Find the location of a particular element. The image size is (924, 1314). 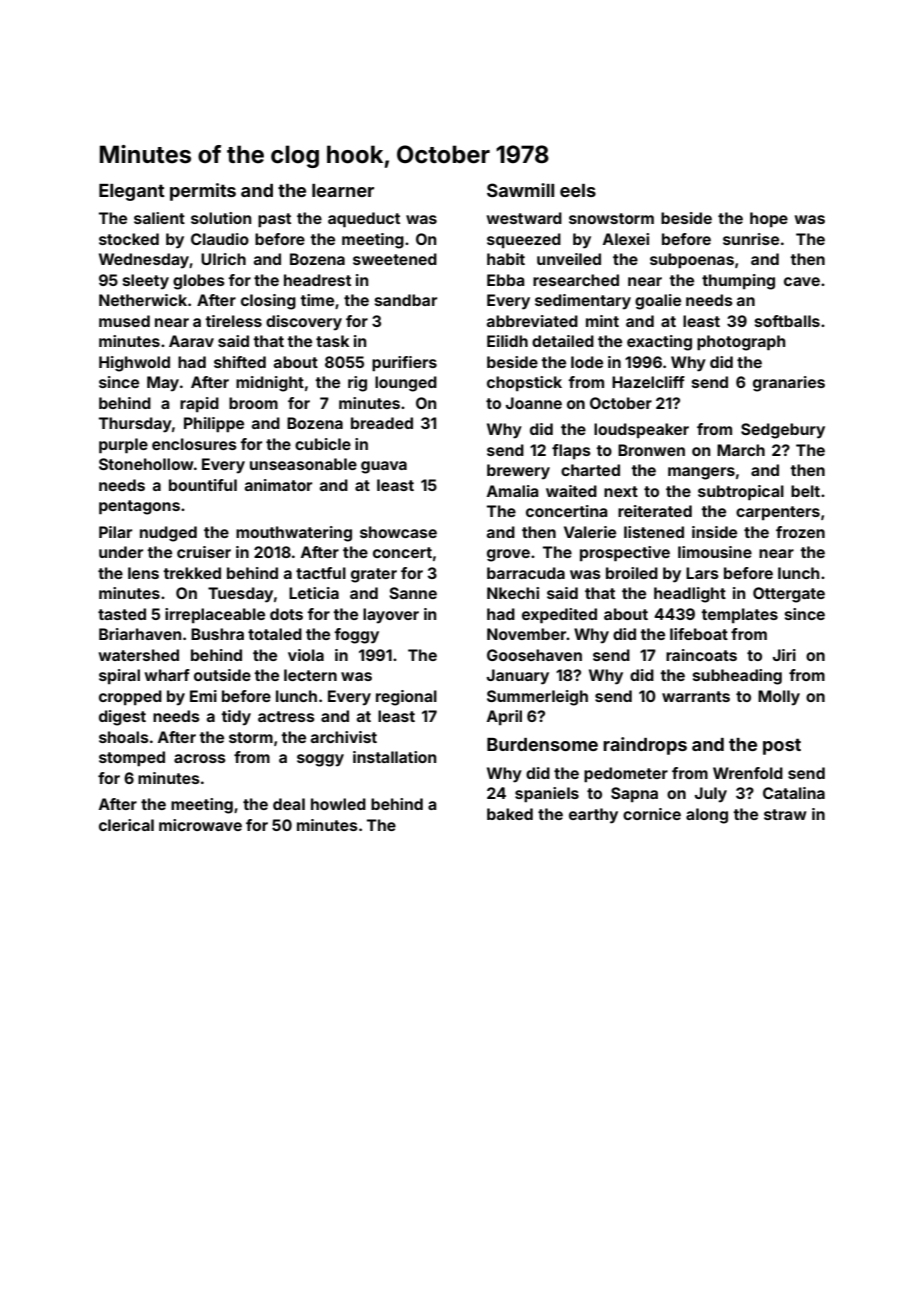

Sawmill is located at coordinates (520, 190).
